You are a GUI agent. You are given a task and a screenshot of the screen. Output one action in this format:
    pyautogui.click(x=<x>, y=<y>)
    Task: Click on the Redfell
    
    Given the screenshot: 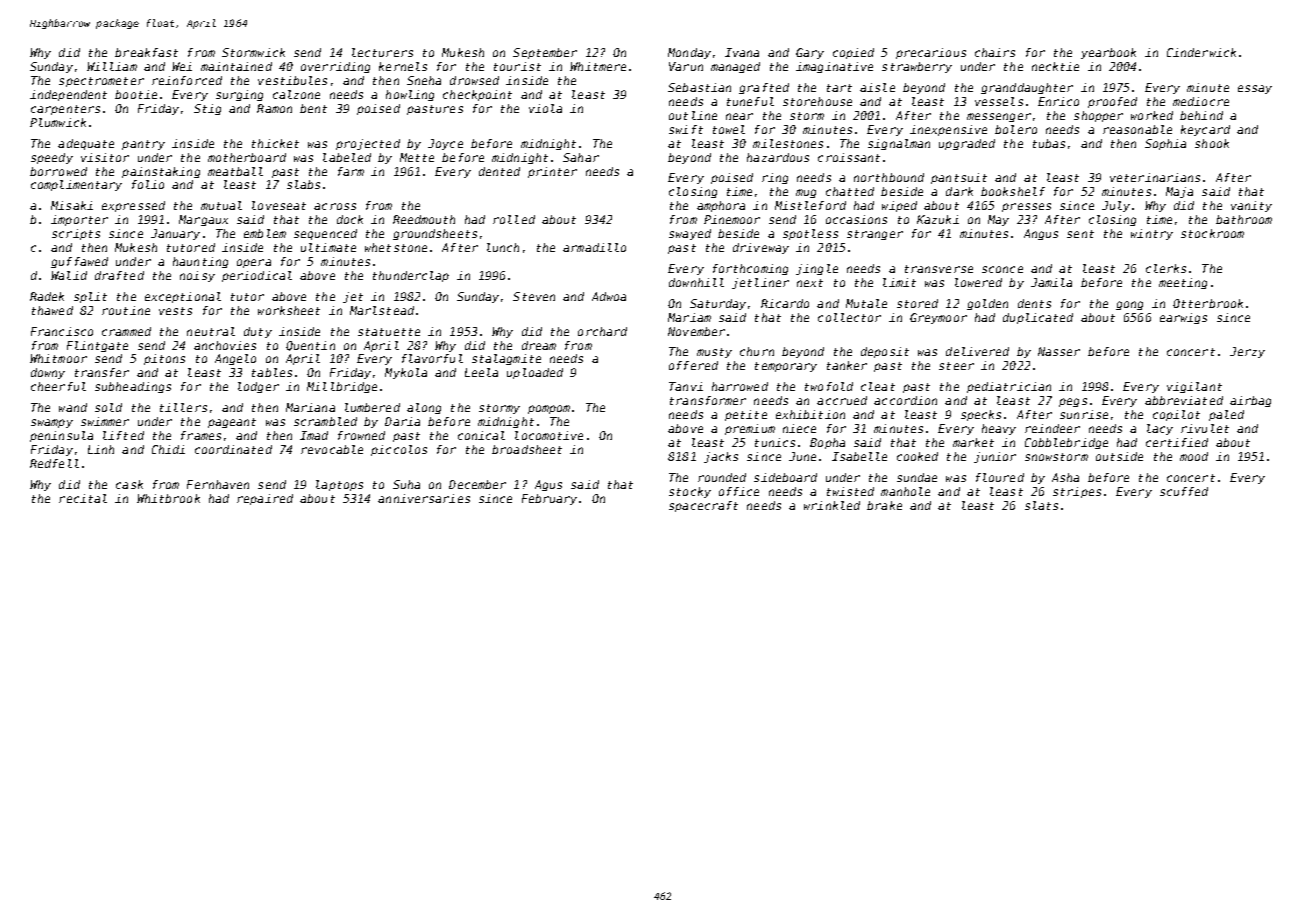 What is the action you would take?
    pyautogui.click(x=54, y=463)
